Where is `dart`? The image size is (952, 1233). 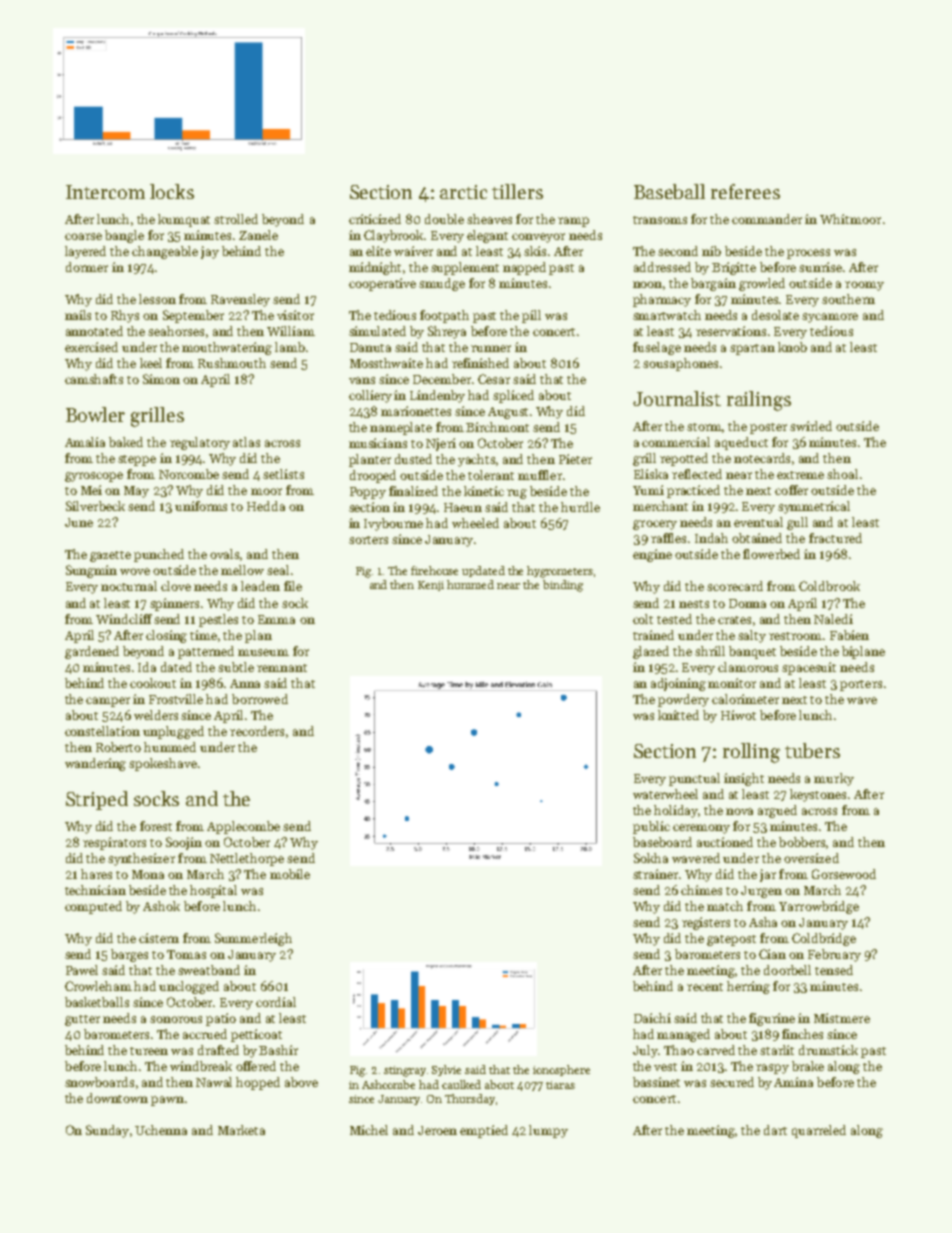
dart is located at coordinates (775, 1130).
